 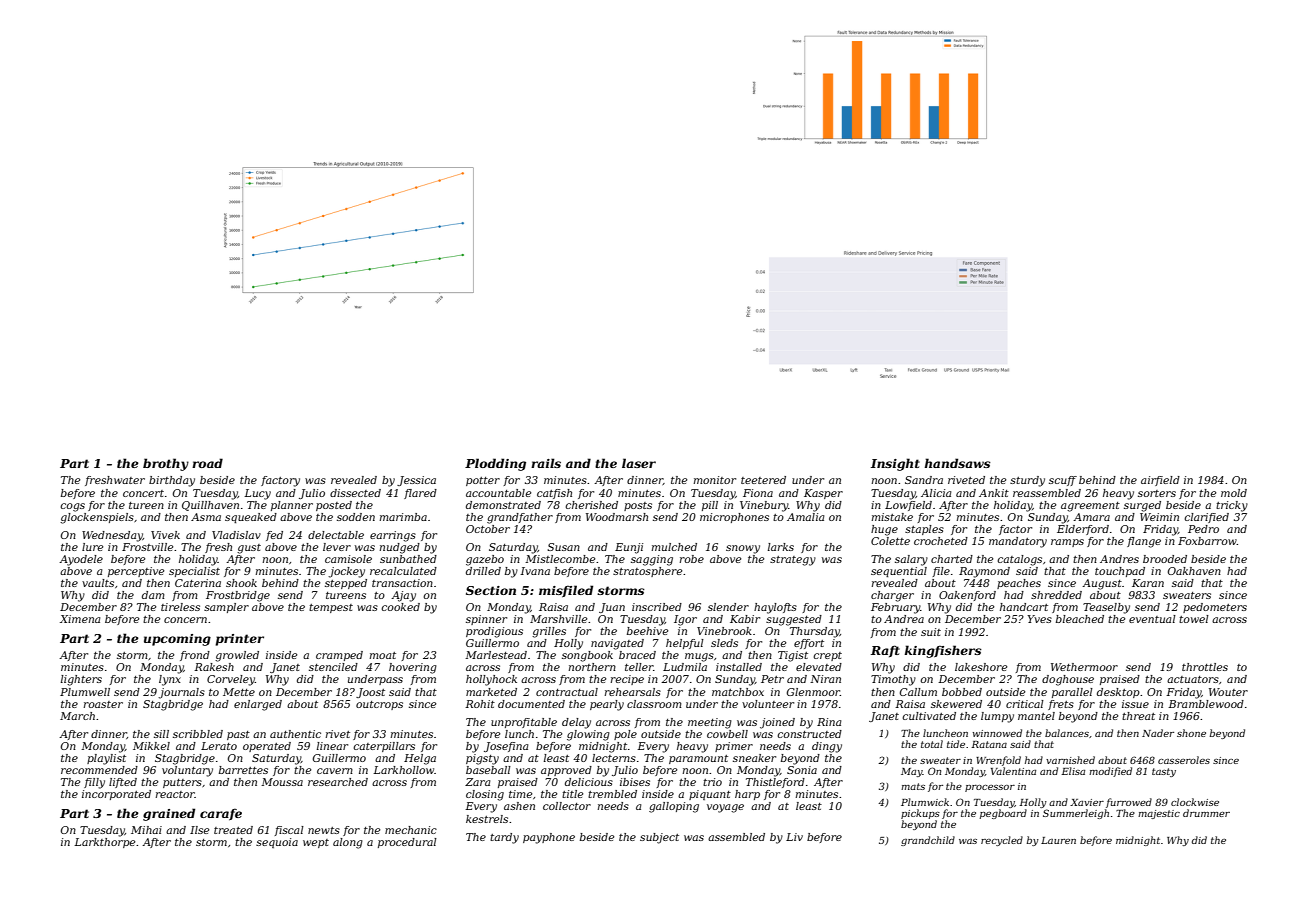 What do you see at coordinates (535, 571) in the page?
I see `Ivana` at bounding box center [535, 571].
